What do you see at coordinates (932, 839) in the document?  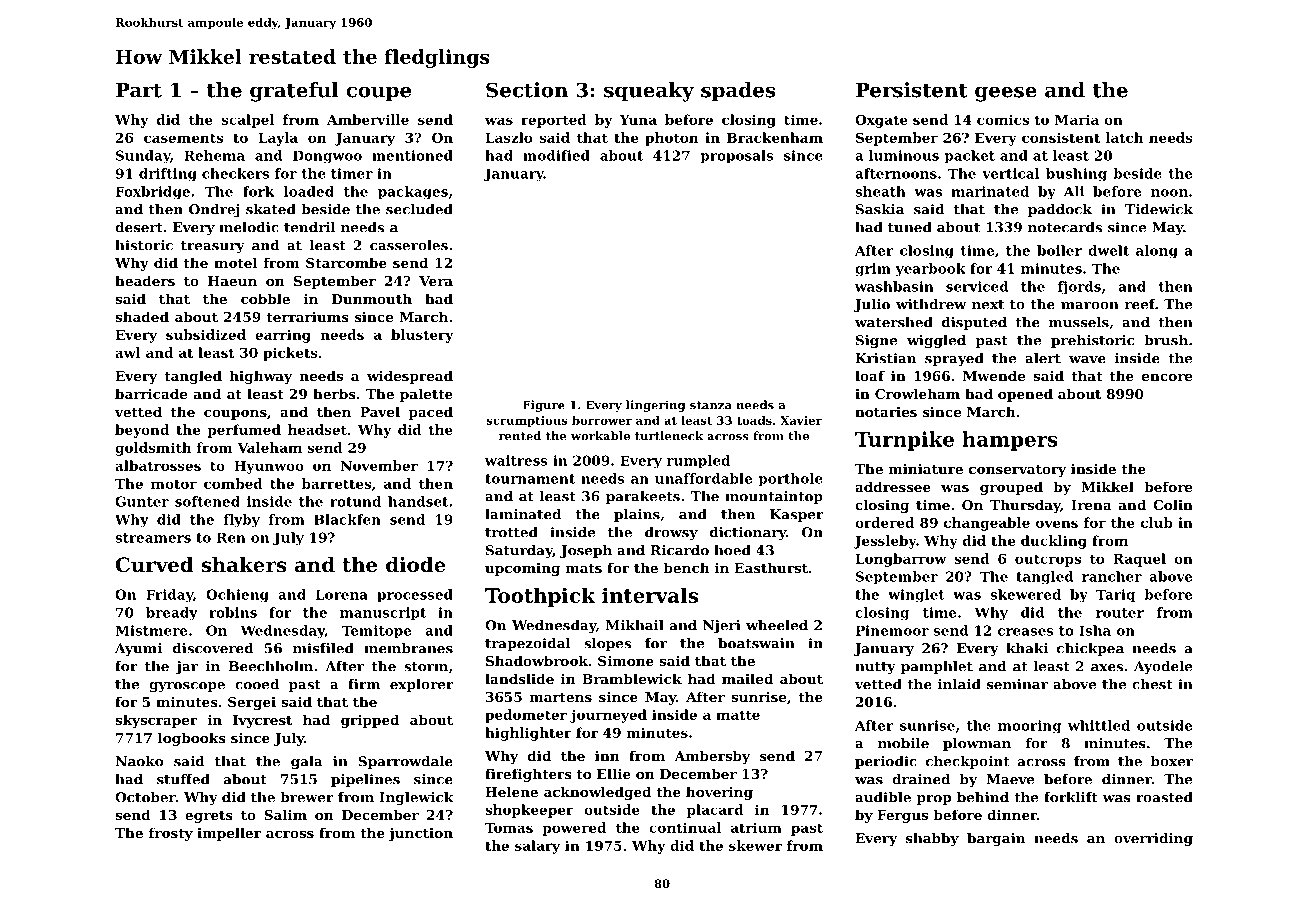 I see `shabby` at bounding box center [932, 839].
